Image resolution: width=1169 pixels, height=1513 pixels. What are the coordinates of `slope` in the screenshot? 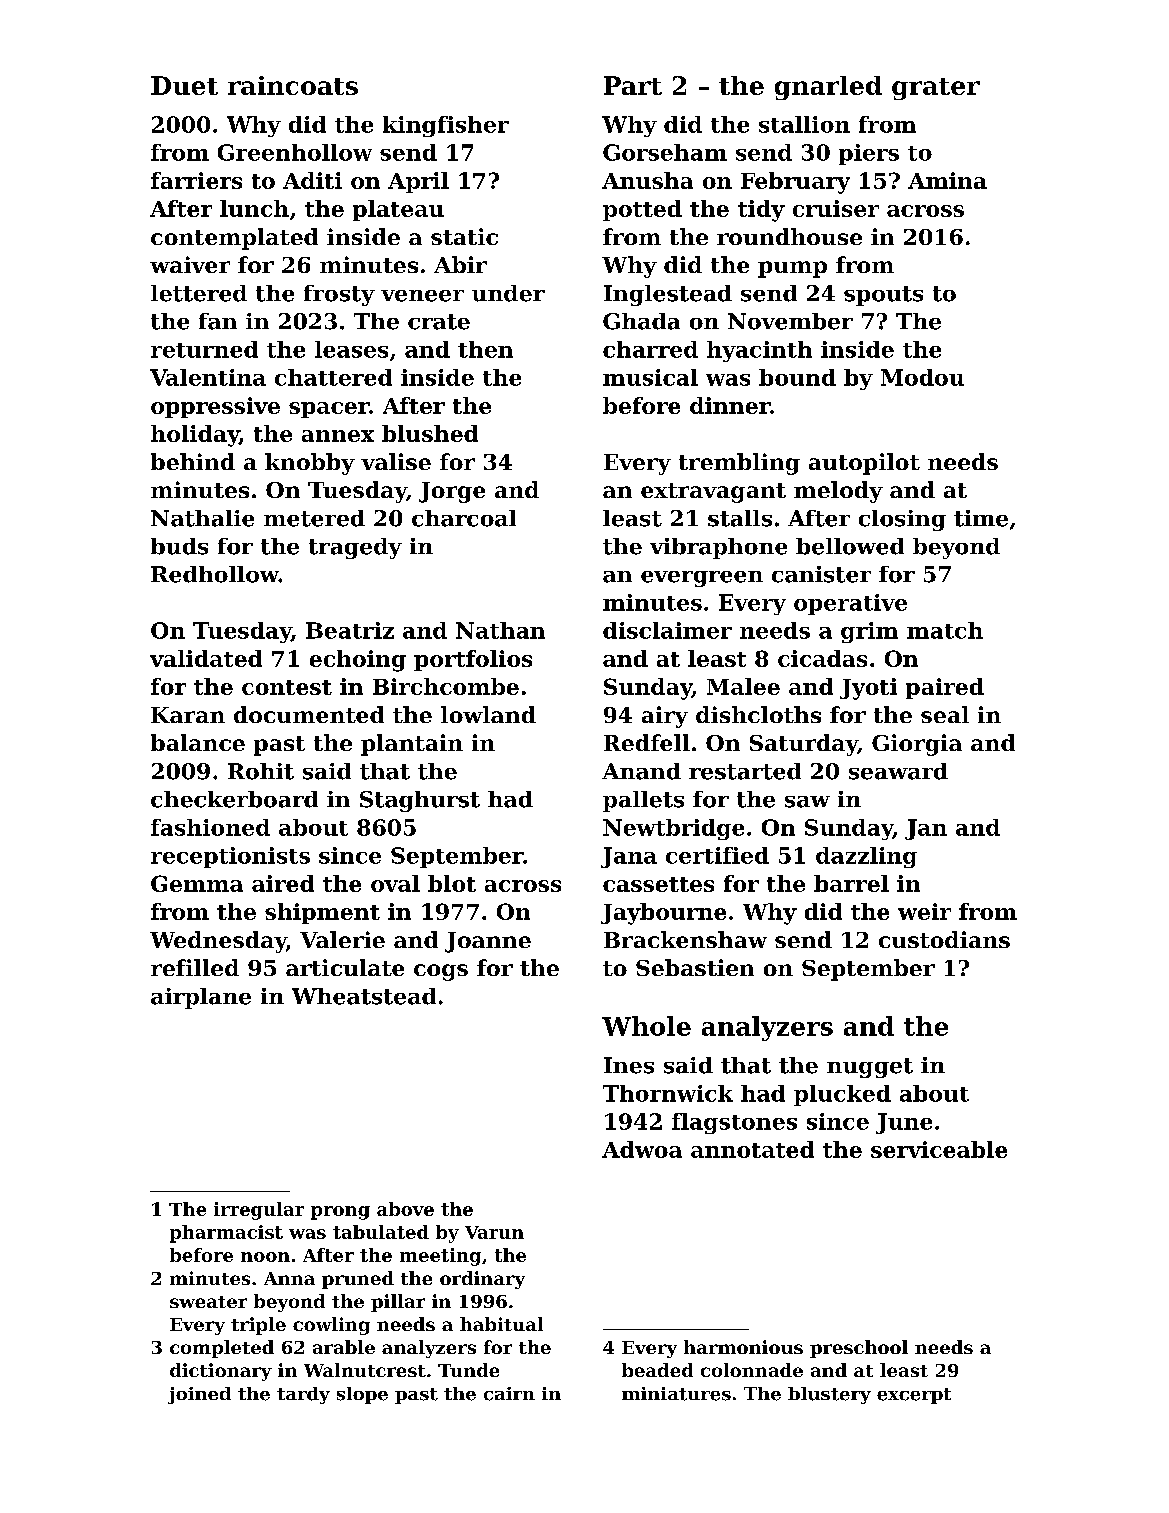 It's located at (362, 1395).
